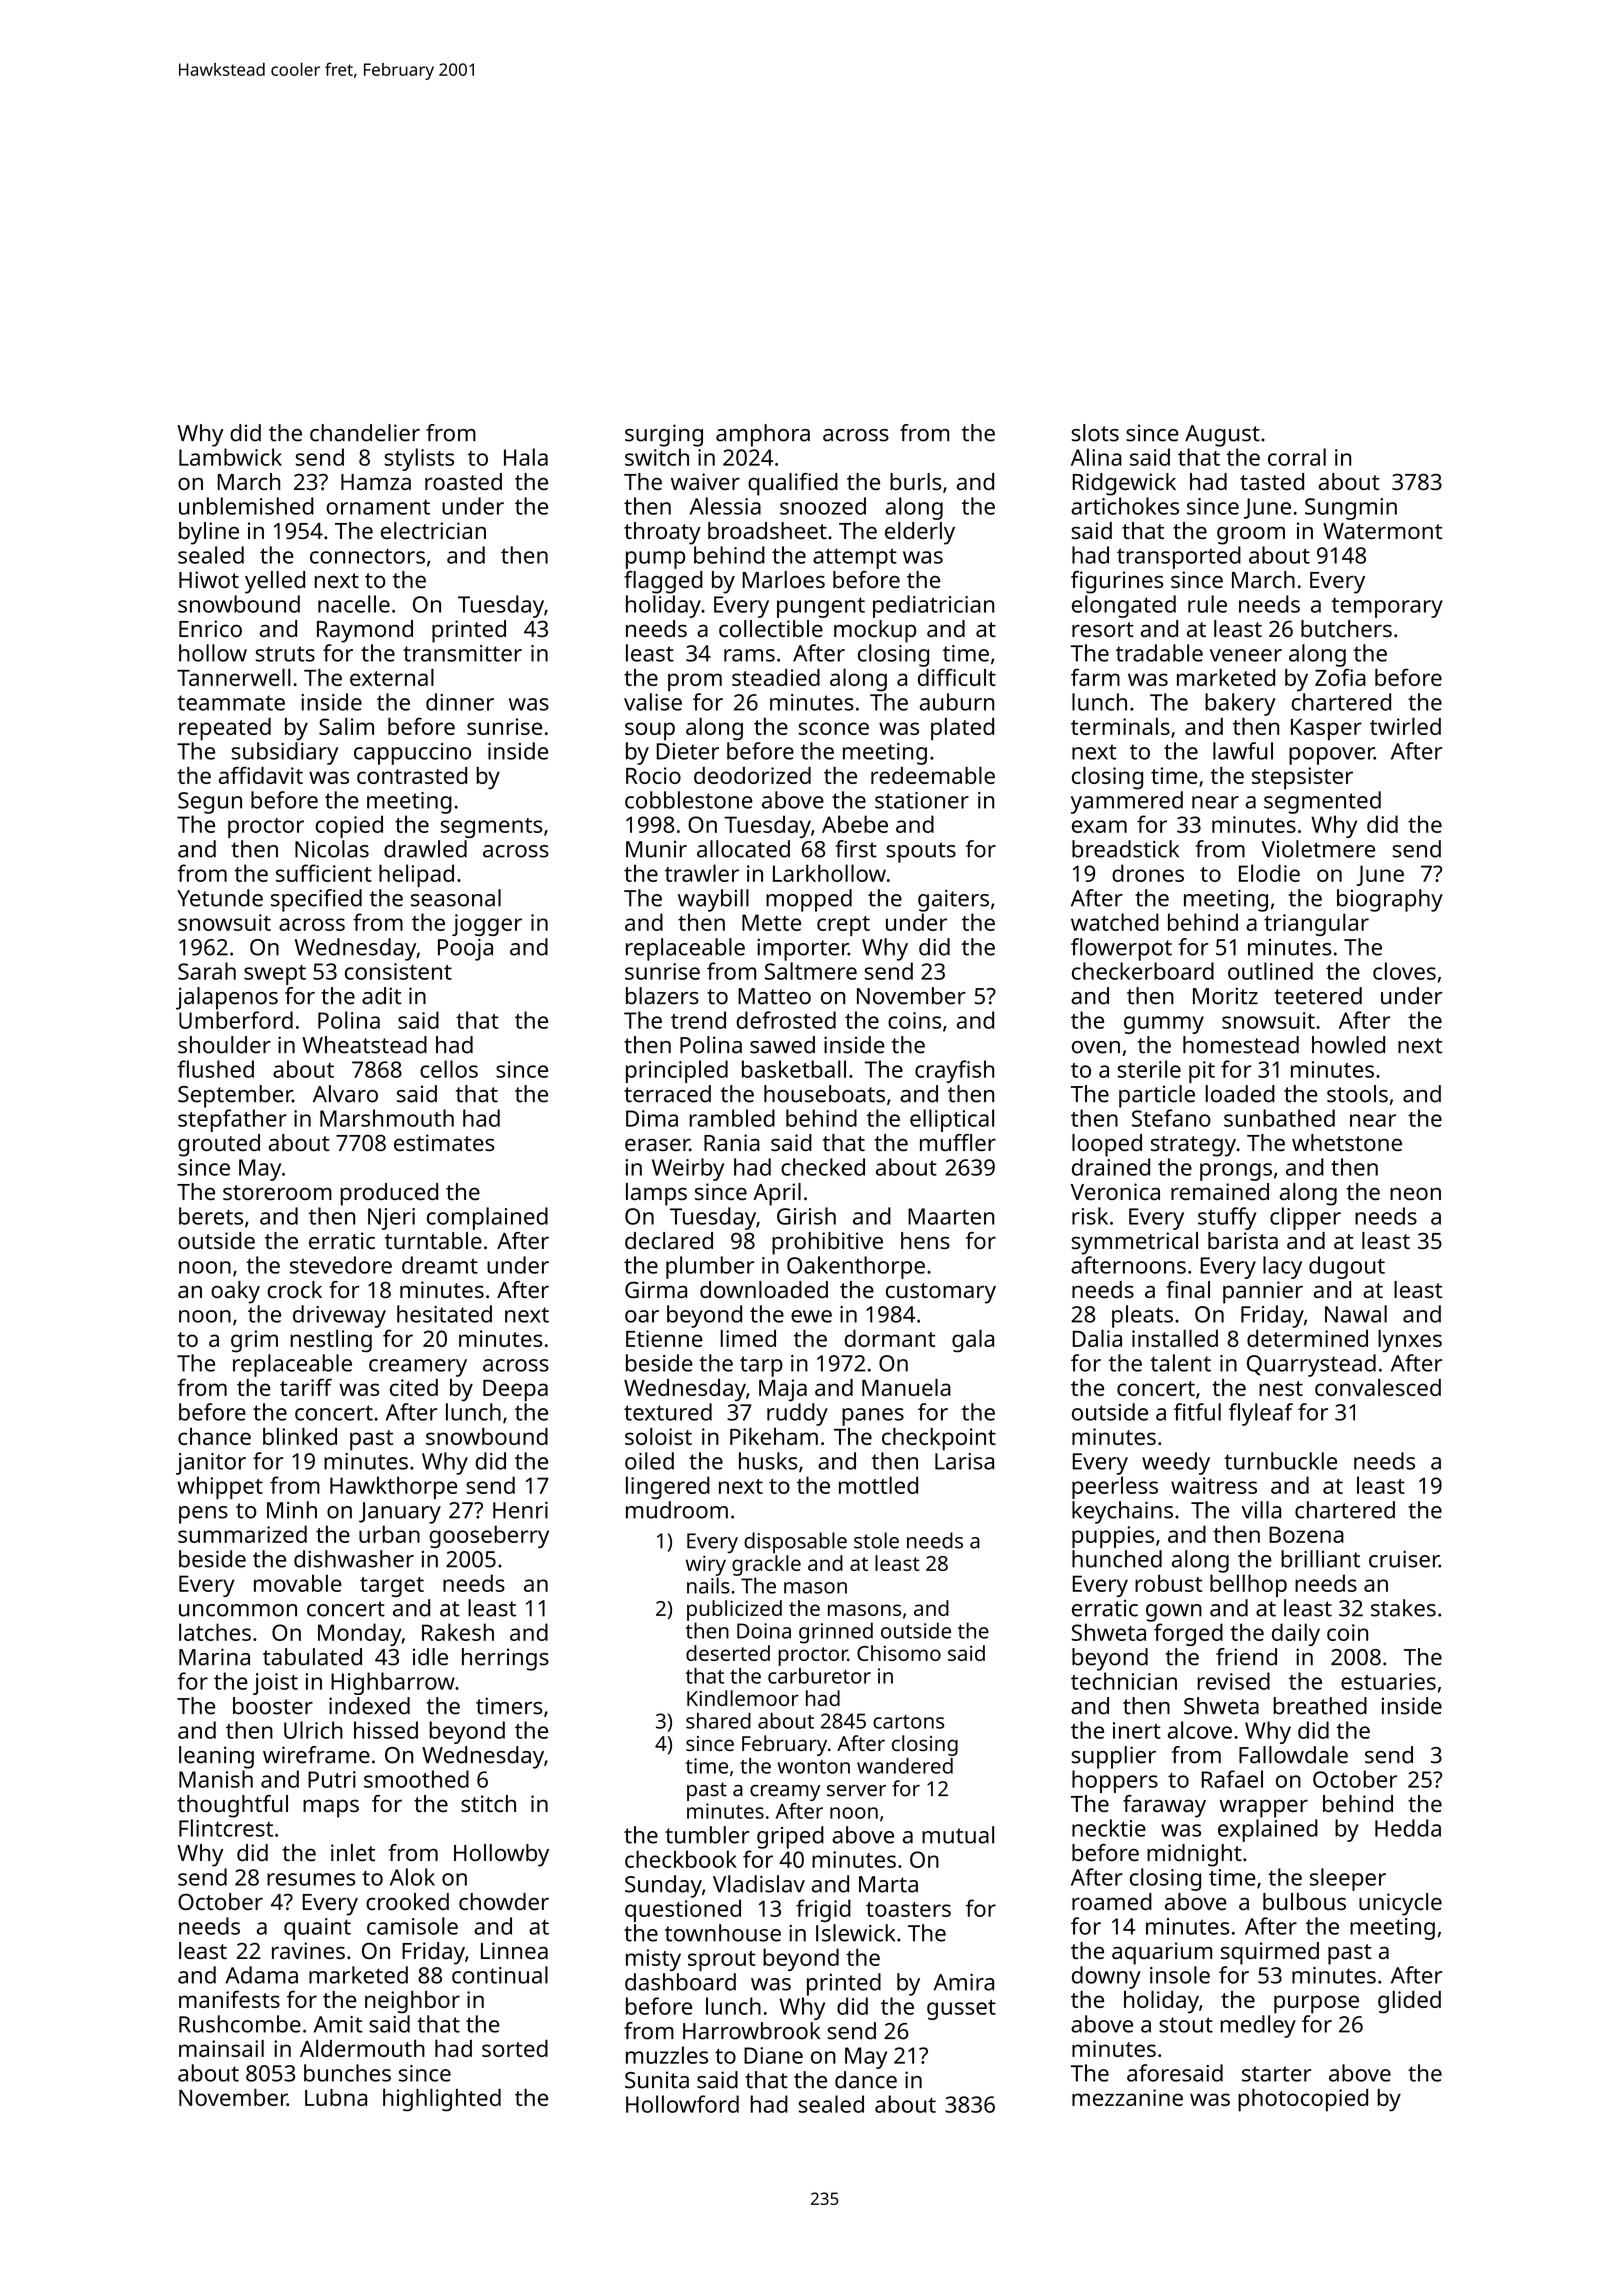 The height and width of the image is (2292, 1620). Describe the element at coordinates (226, 1828) in the image. I see `Flintcrest` at that location.
